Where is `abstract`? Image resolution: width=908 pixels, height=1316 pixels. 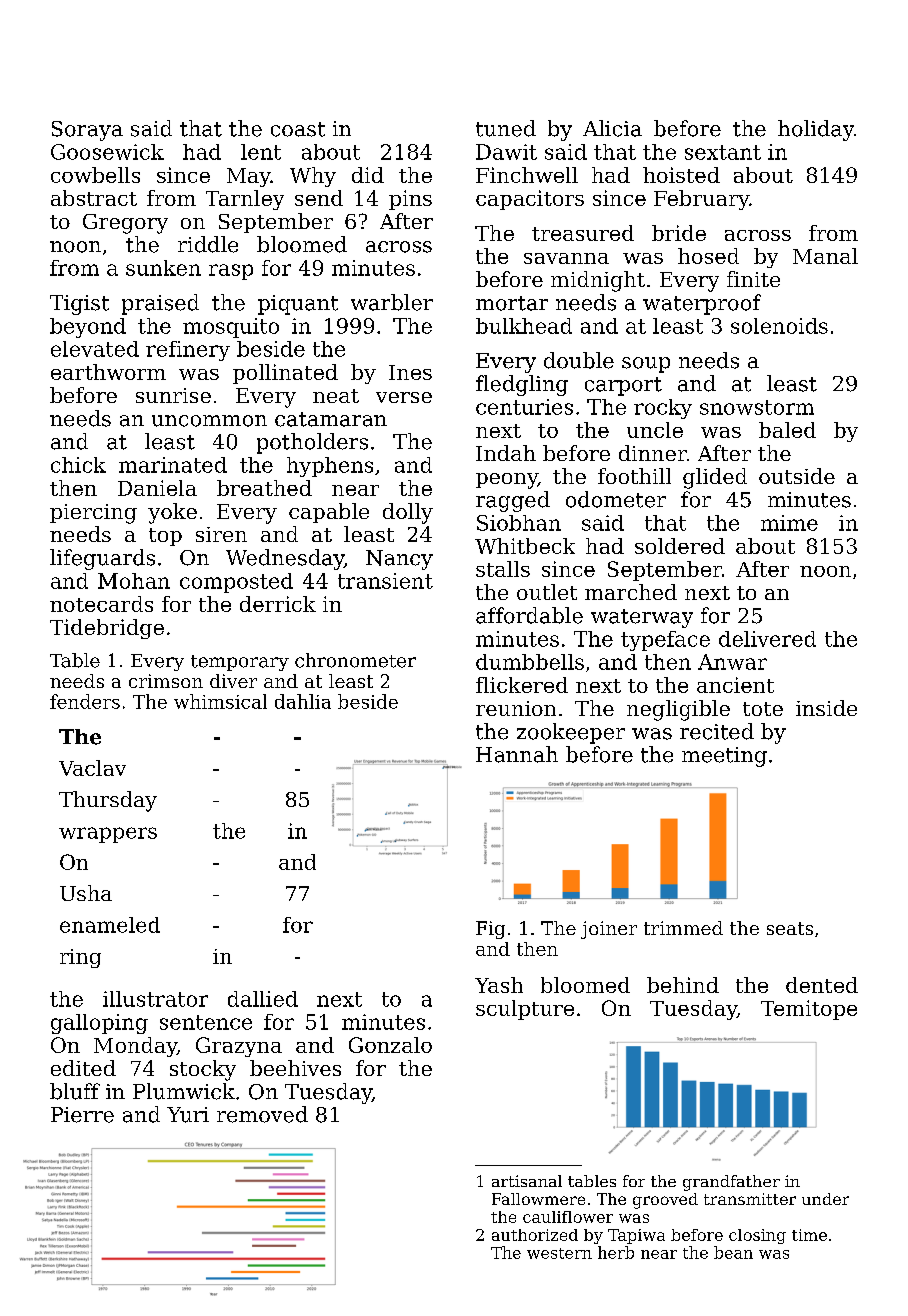
abstract is located at coordinates (94, 198).
